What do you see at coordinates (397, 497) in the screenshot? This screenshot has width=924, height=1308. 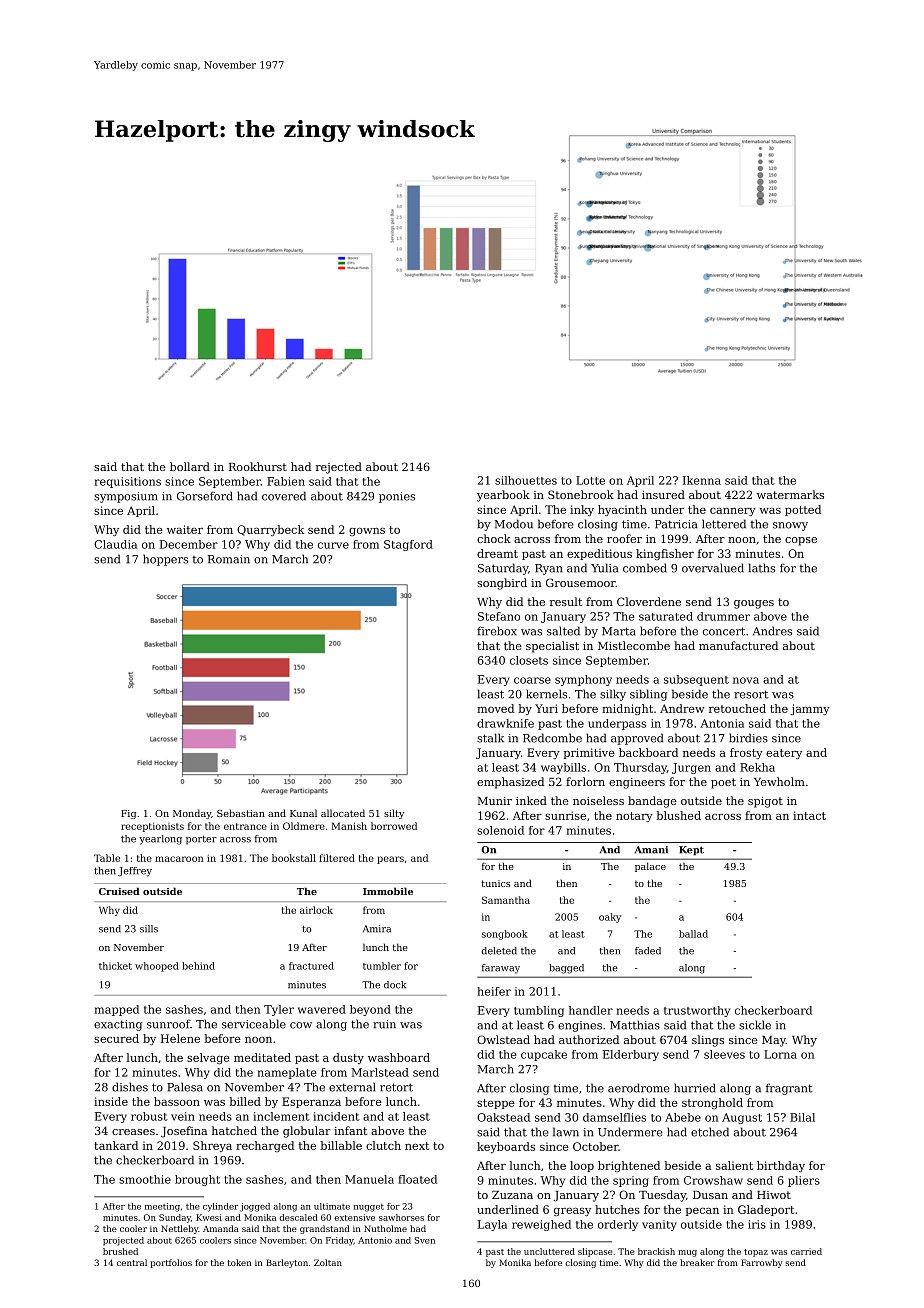 I see `ponies` at bounding box center [397, 497].
